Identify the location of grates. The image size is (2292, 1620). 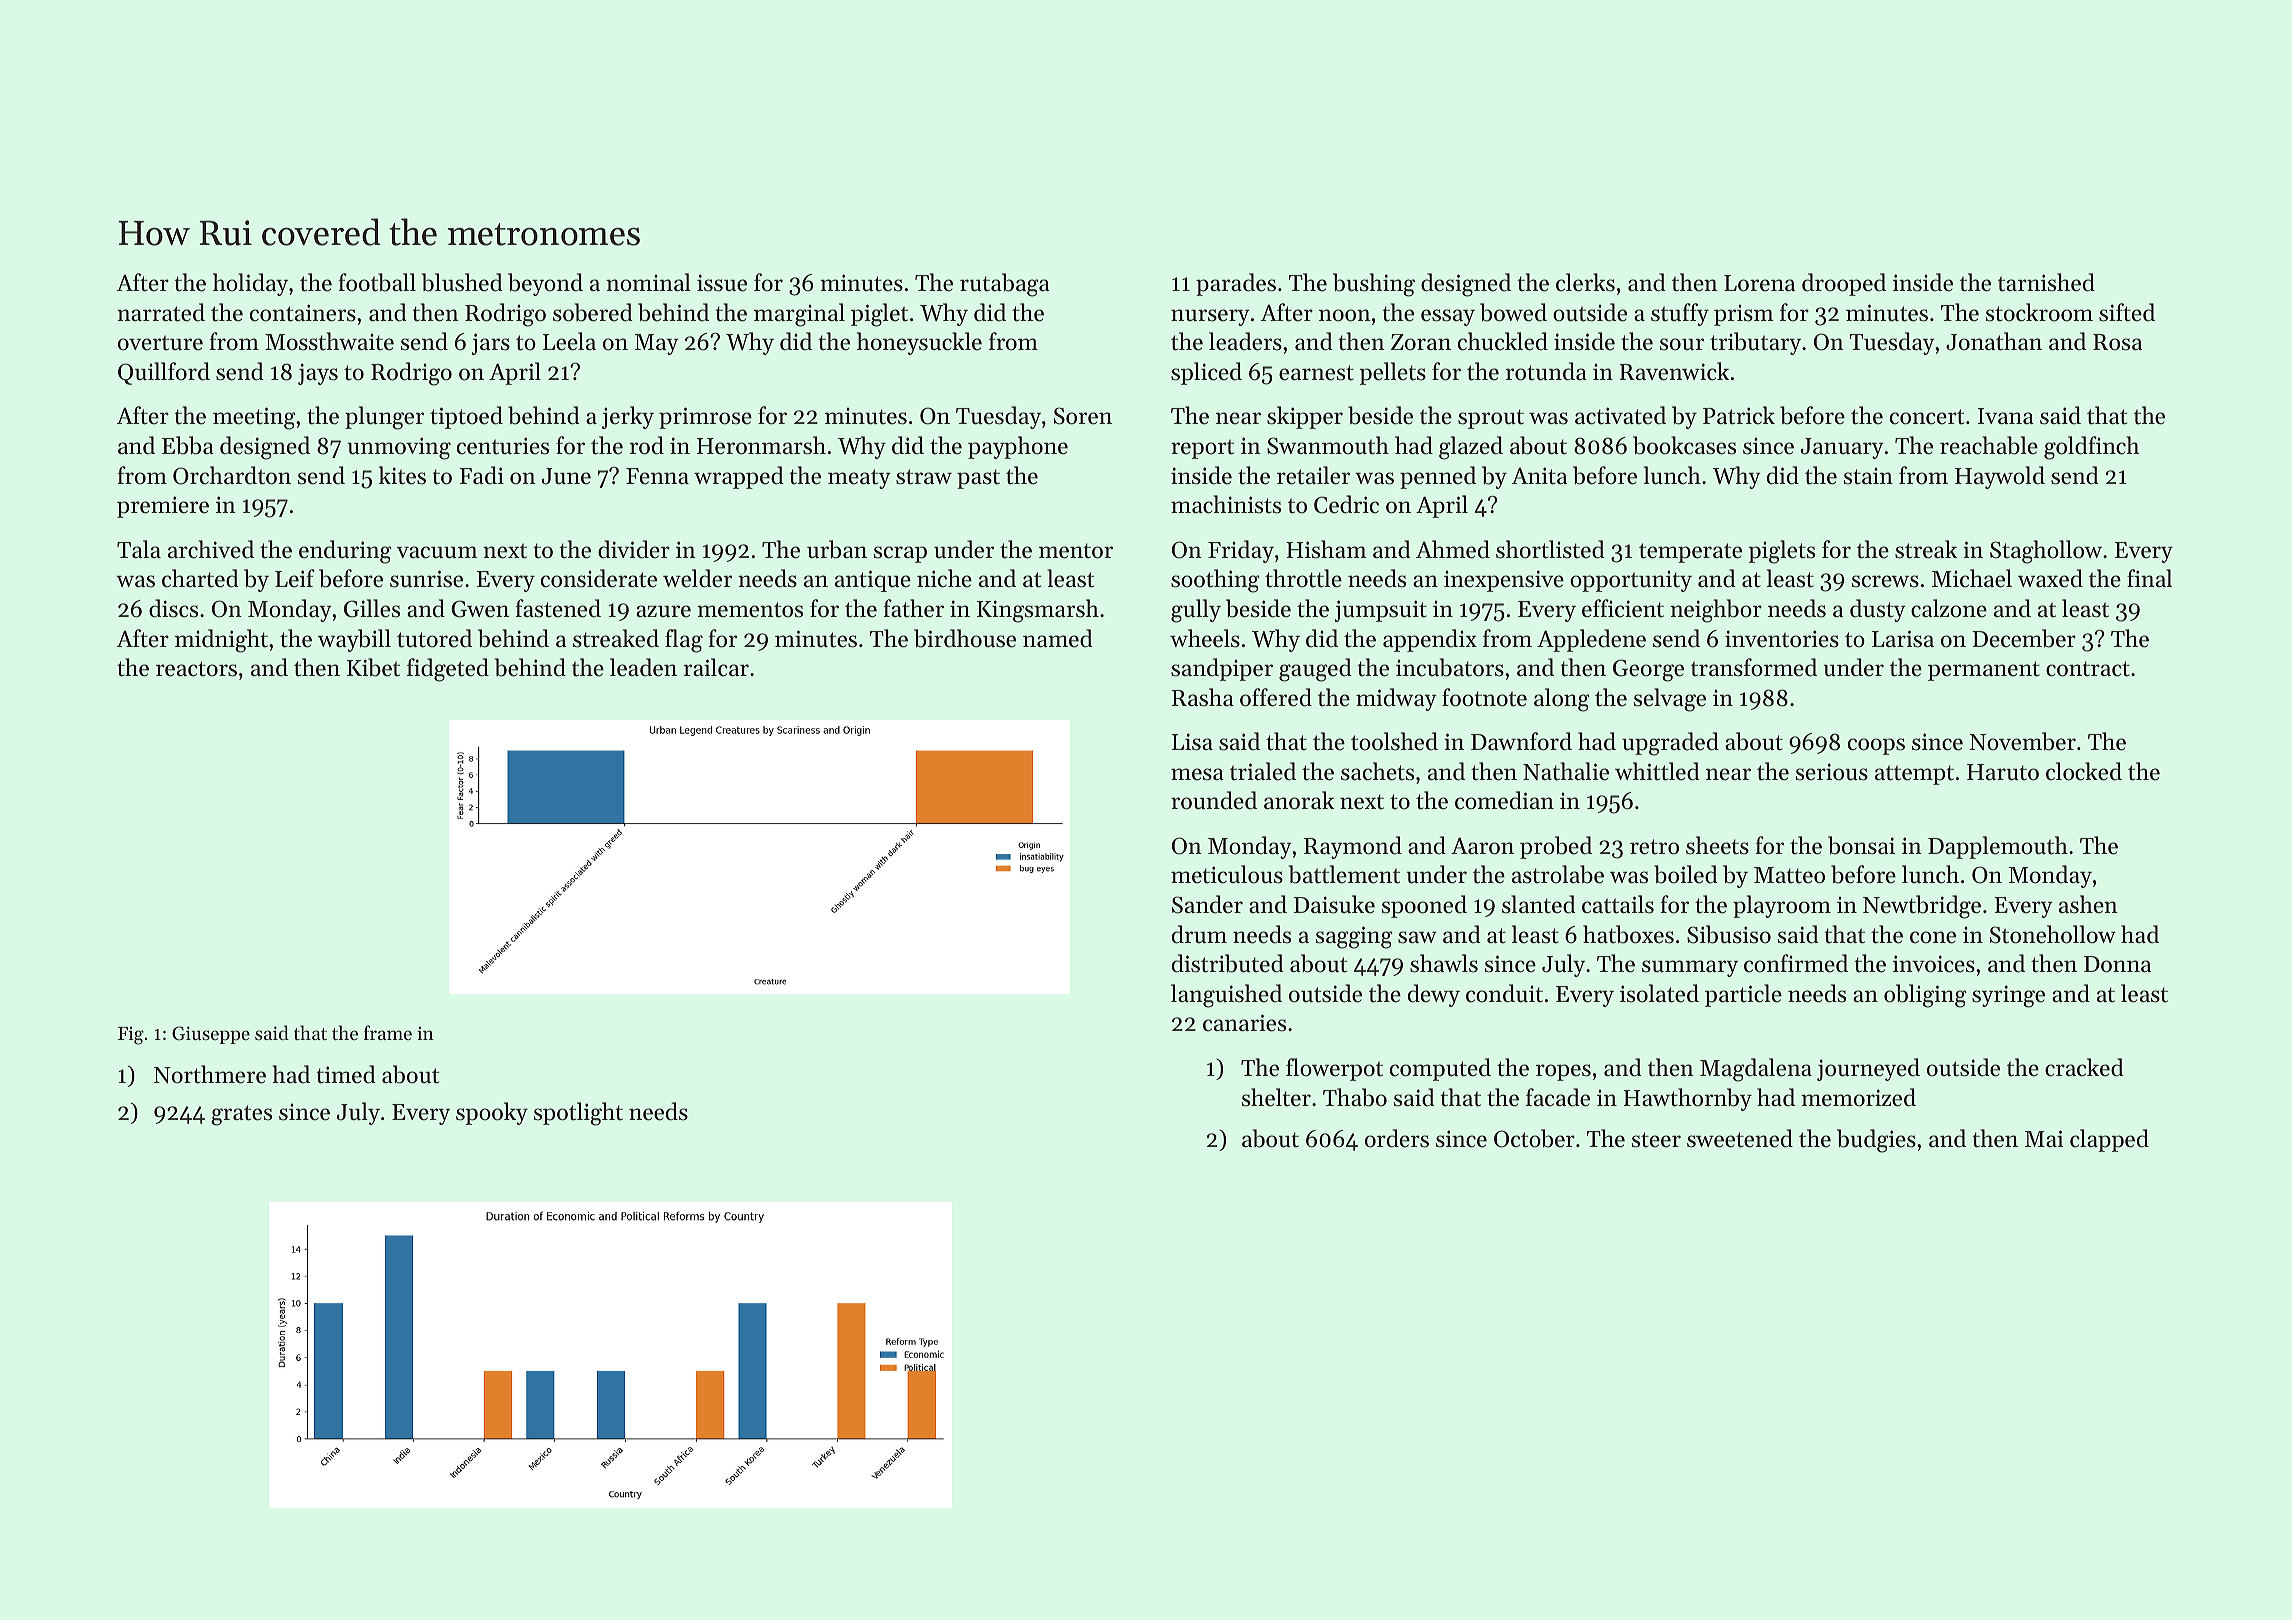
(241, 1115).
